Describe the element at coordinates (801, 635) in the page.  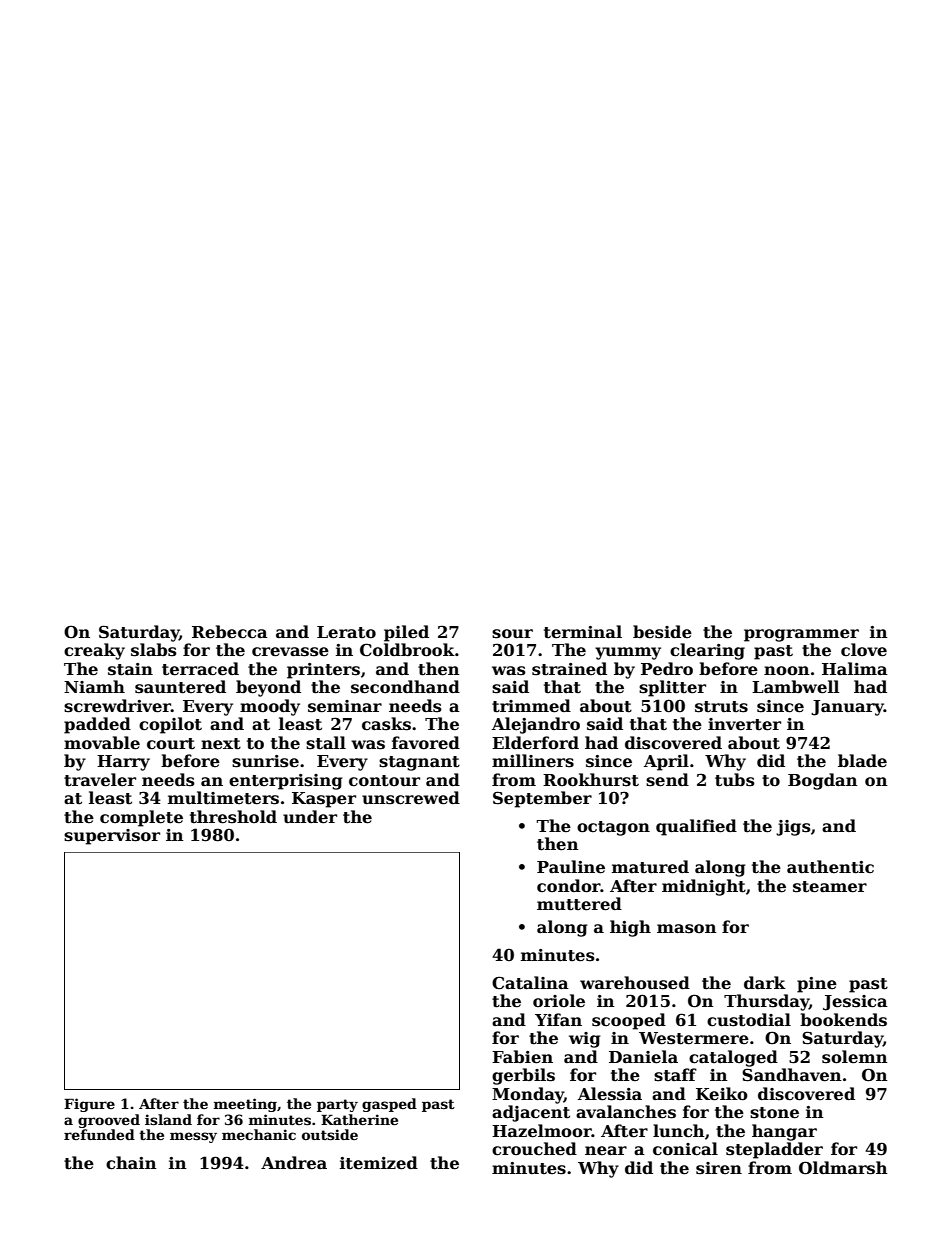
I see `programmer` at that location.
